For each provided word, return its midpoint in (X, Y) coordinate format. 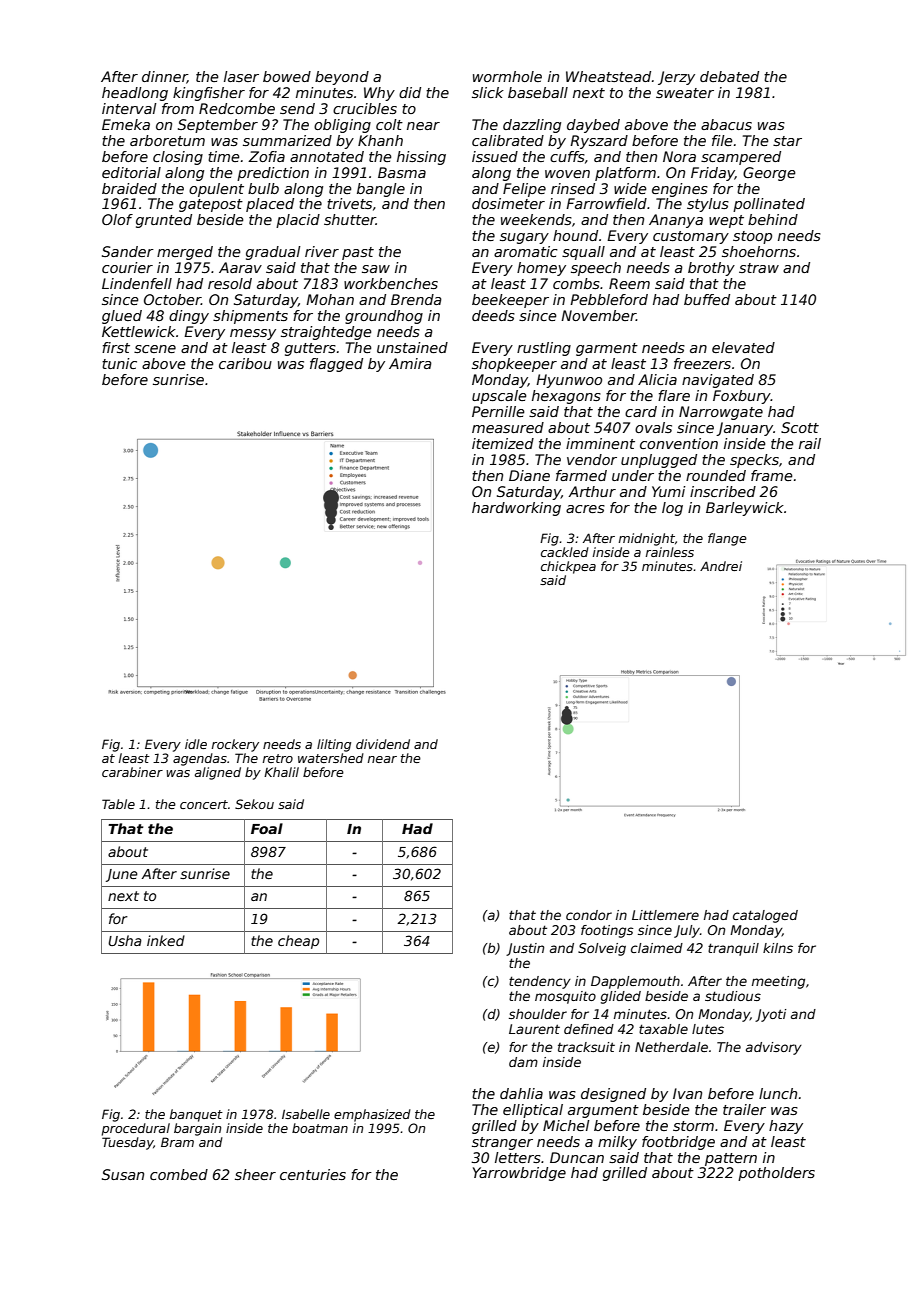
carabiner (132, 772)
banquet (196, 1115)
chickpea (568, 567)
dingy (189, 317)
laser (241, 76)
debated (729, 76)
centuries (313, 1174)
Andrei (721, 566)
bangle (381, 190)
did (410, 92)
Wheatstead (608, 76)
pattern (731, 1159)
